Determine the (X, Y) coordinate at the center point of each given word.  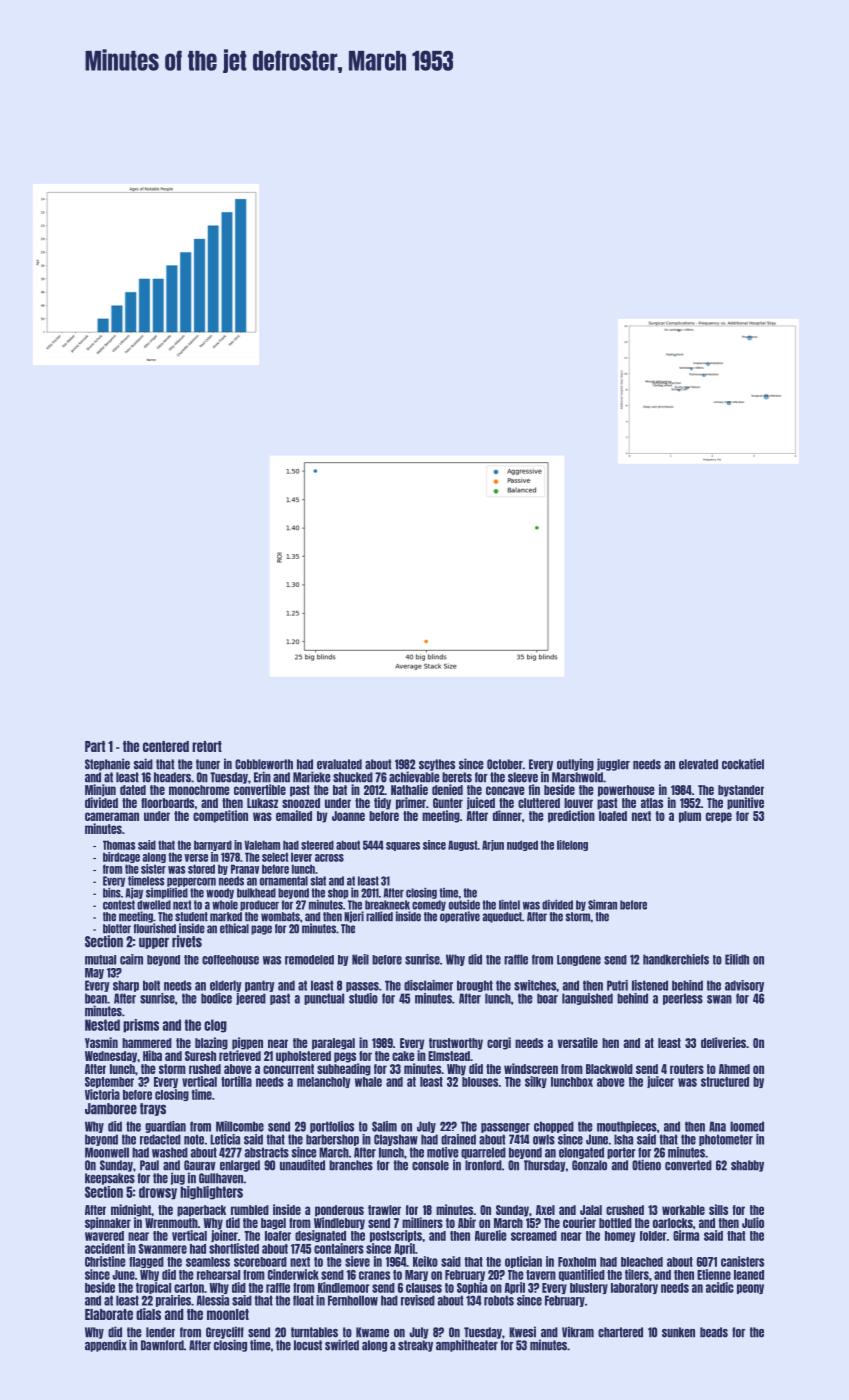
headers (172, 777)
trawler (384, 1210)
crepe (719, 817)
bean (96, 998)
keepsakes (110, 1179)
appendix (106, 1345)
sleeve (523, 777)
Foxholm (577, 1262)
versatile (578, 1042)
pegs (345, 1057)
